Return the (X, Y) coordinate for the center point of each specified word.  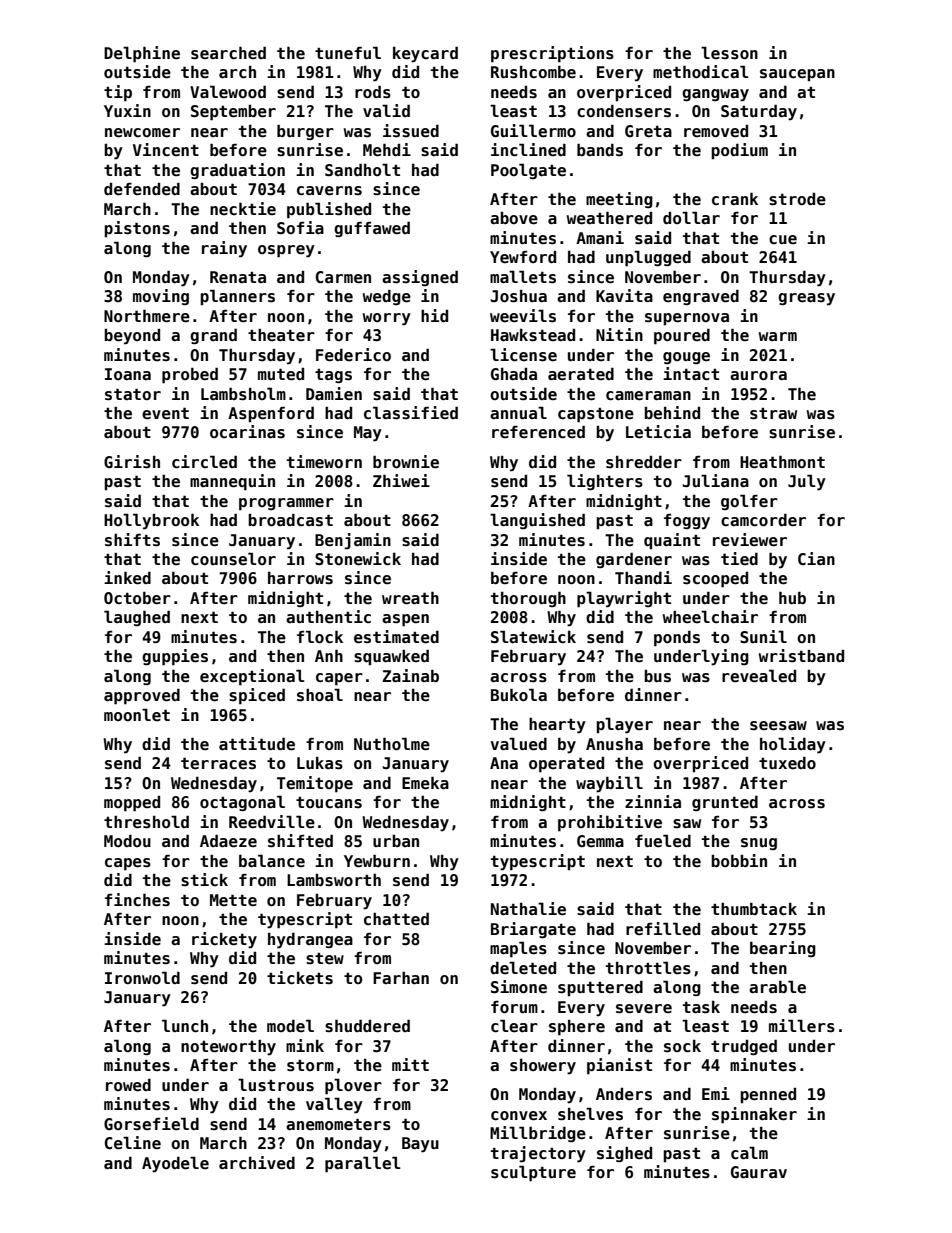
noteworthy (228, 1048)
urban (396, 841)
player (624, 725)
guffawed (372, 229)
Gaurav (759, 1172)
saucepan (797, 75)
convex (519, 1116)
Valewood (228, 92)
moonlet (137, 714)
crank (735, 199)
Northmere (147, 316)
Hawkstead (533, 335)
